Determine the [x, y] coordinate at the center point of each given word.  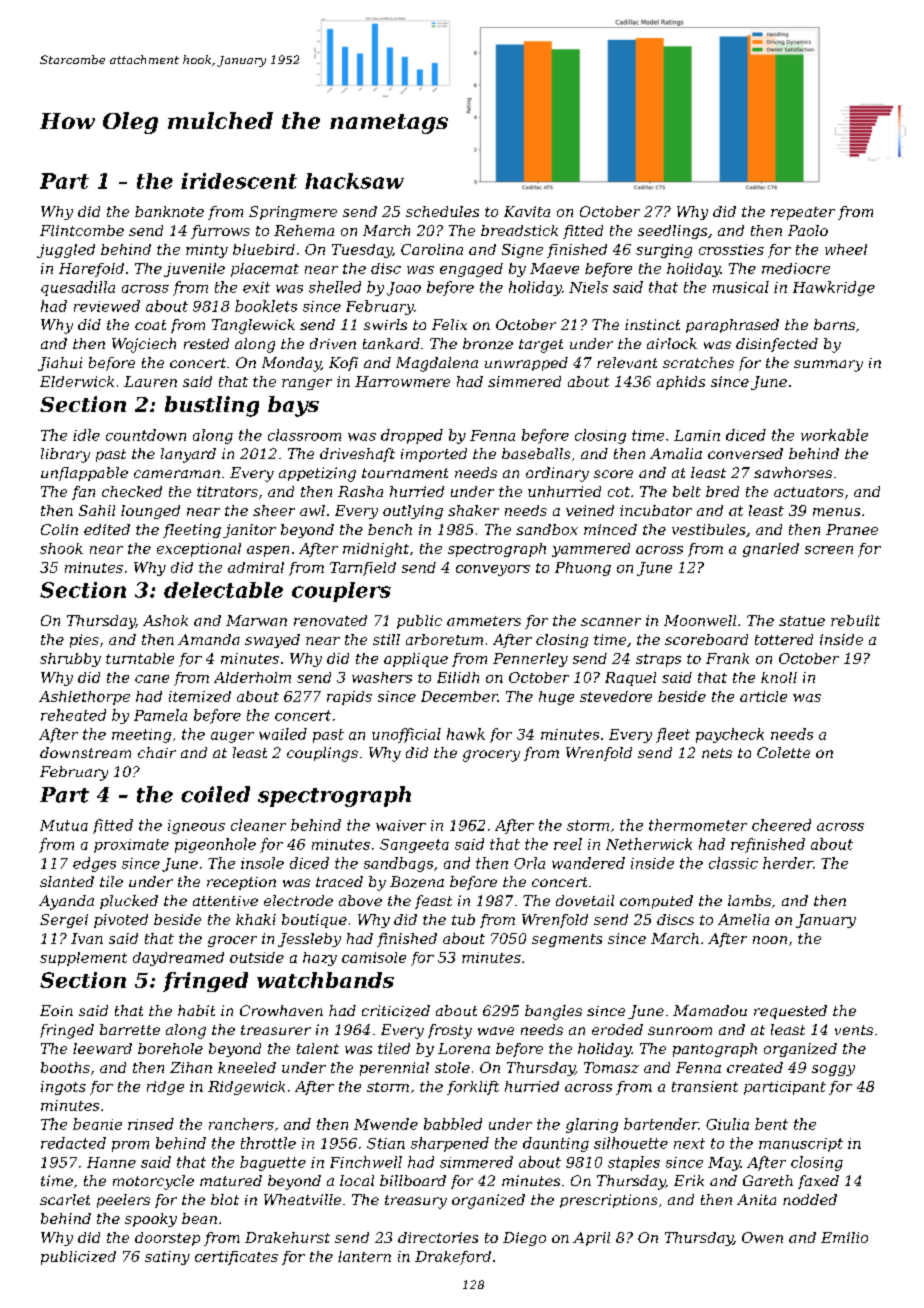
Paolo [808, 230]
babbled [453, 1124]
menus [836, 512]
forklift [473, 1088]
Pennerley [530, 660]
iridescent [239, 181]
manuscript [801, 1145]
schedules [442, 211]
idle [86, 435]
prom [130, 1146]
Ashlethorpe [84, 698]
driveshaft [357, 455]
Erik [689, 1180]
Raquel [630, 679]
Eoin [56, 1010]
